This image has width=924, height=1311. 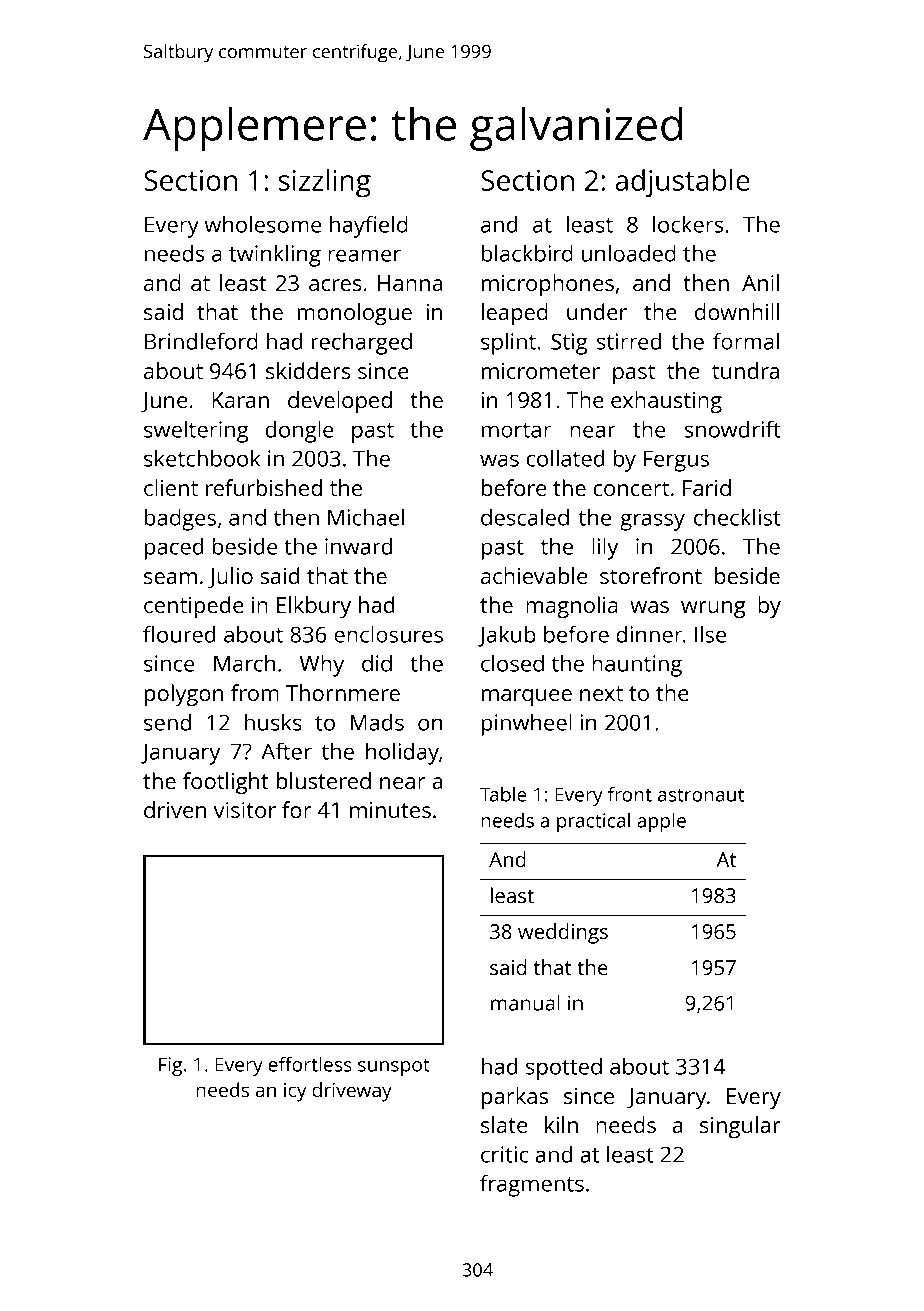 I want to click on Fig, so click(x=170, y=1066).
